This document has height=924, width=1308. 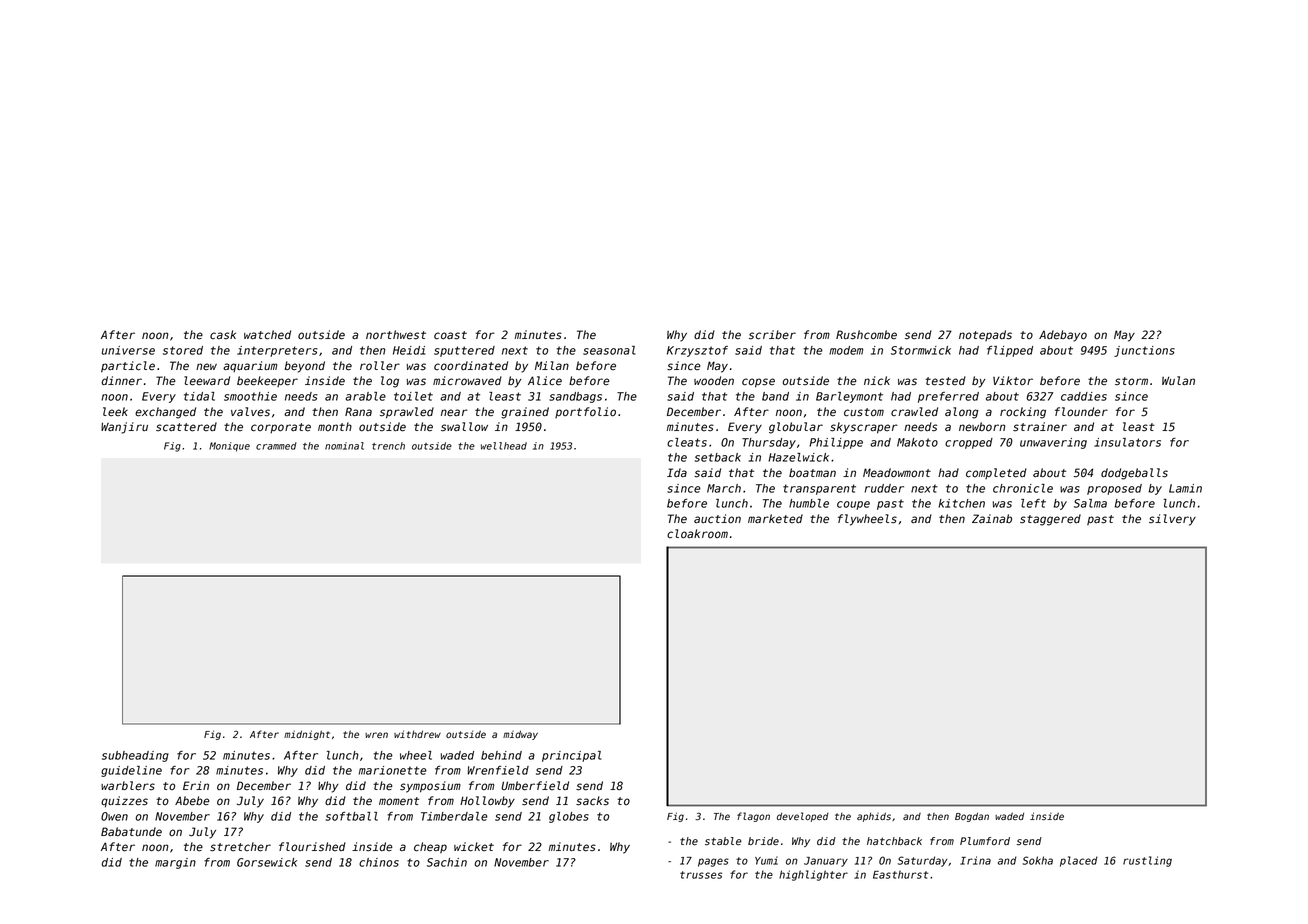 I want to click on portfolio, so click(x=585, y=412).
